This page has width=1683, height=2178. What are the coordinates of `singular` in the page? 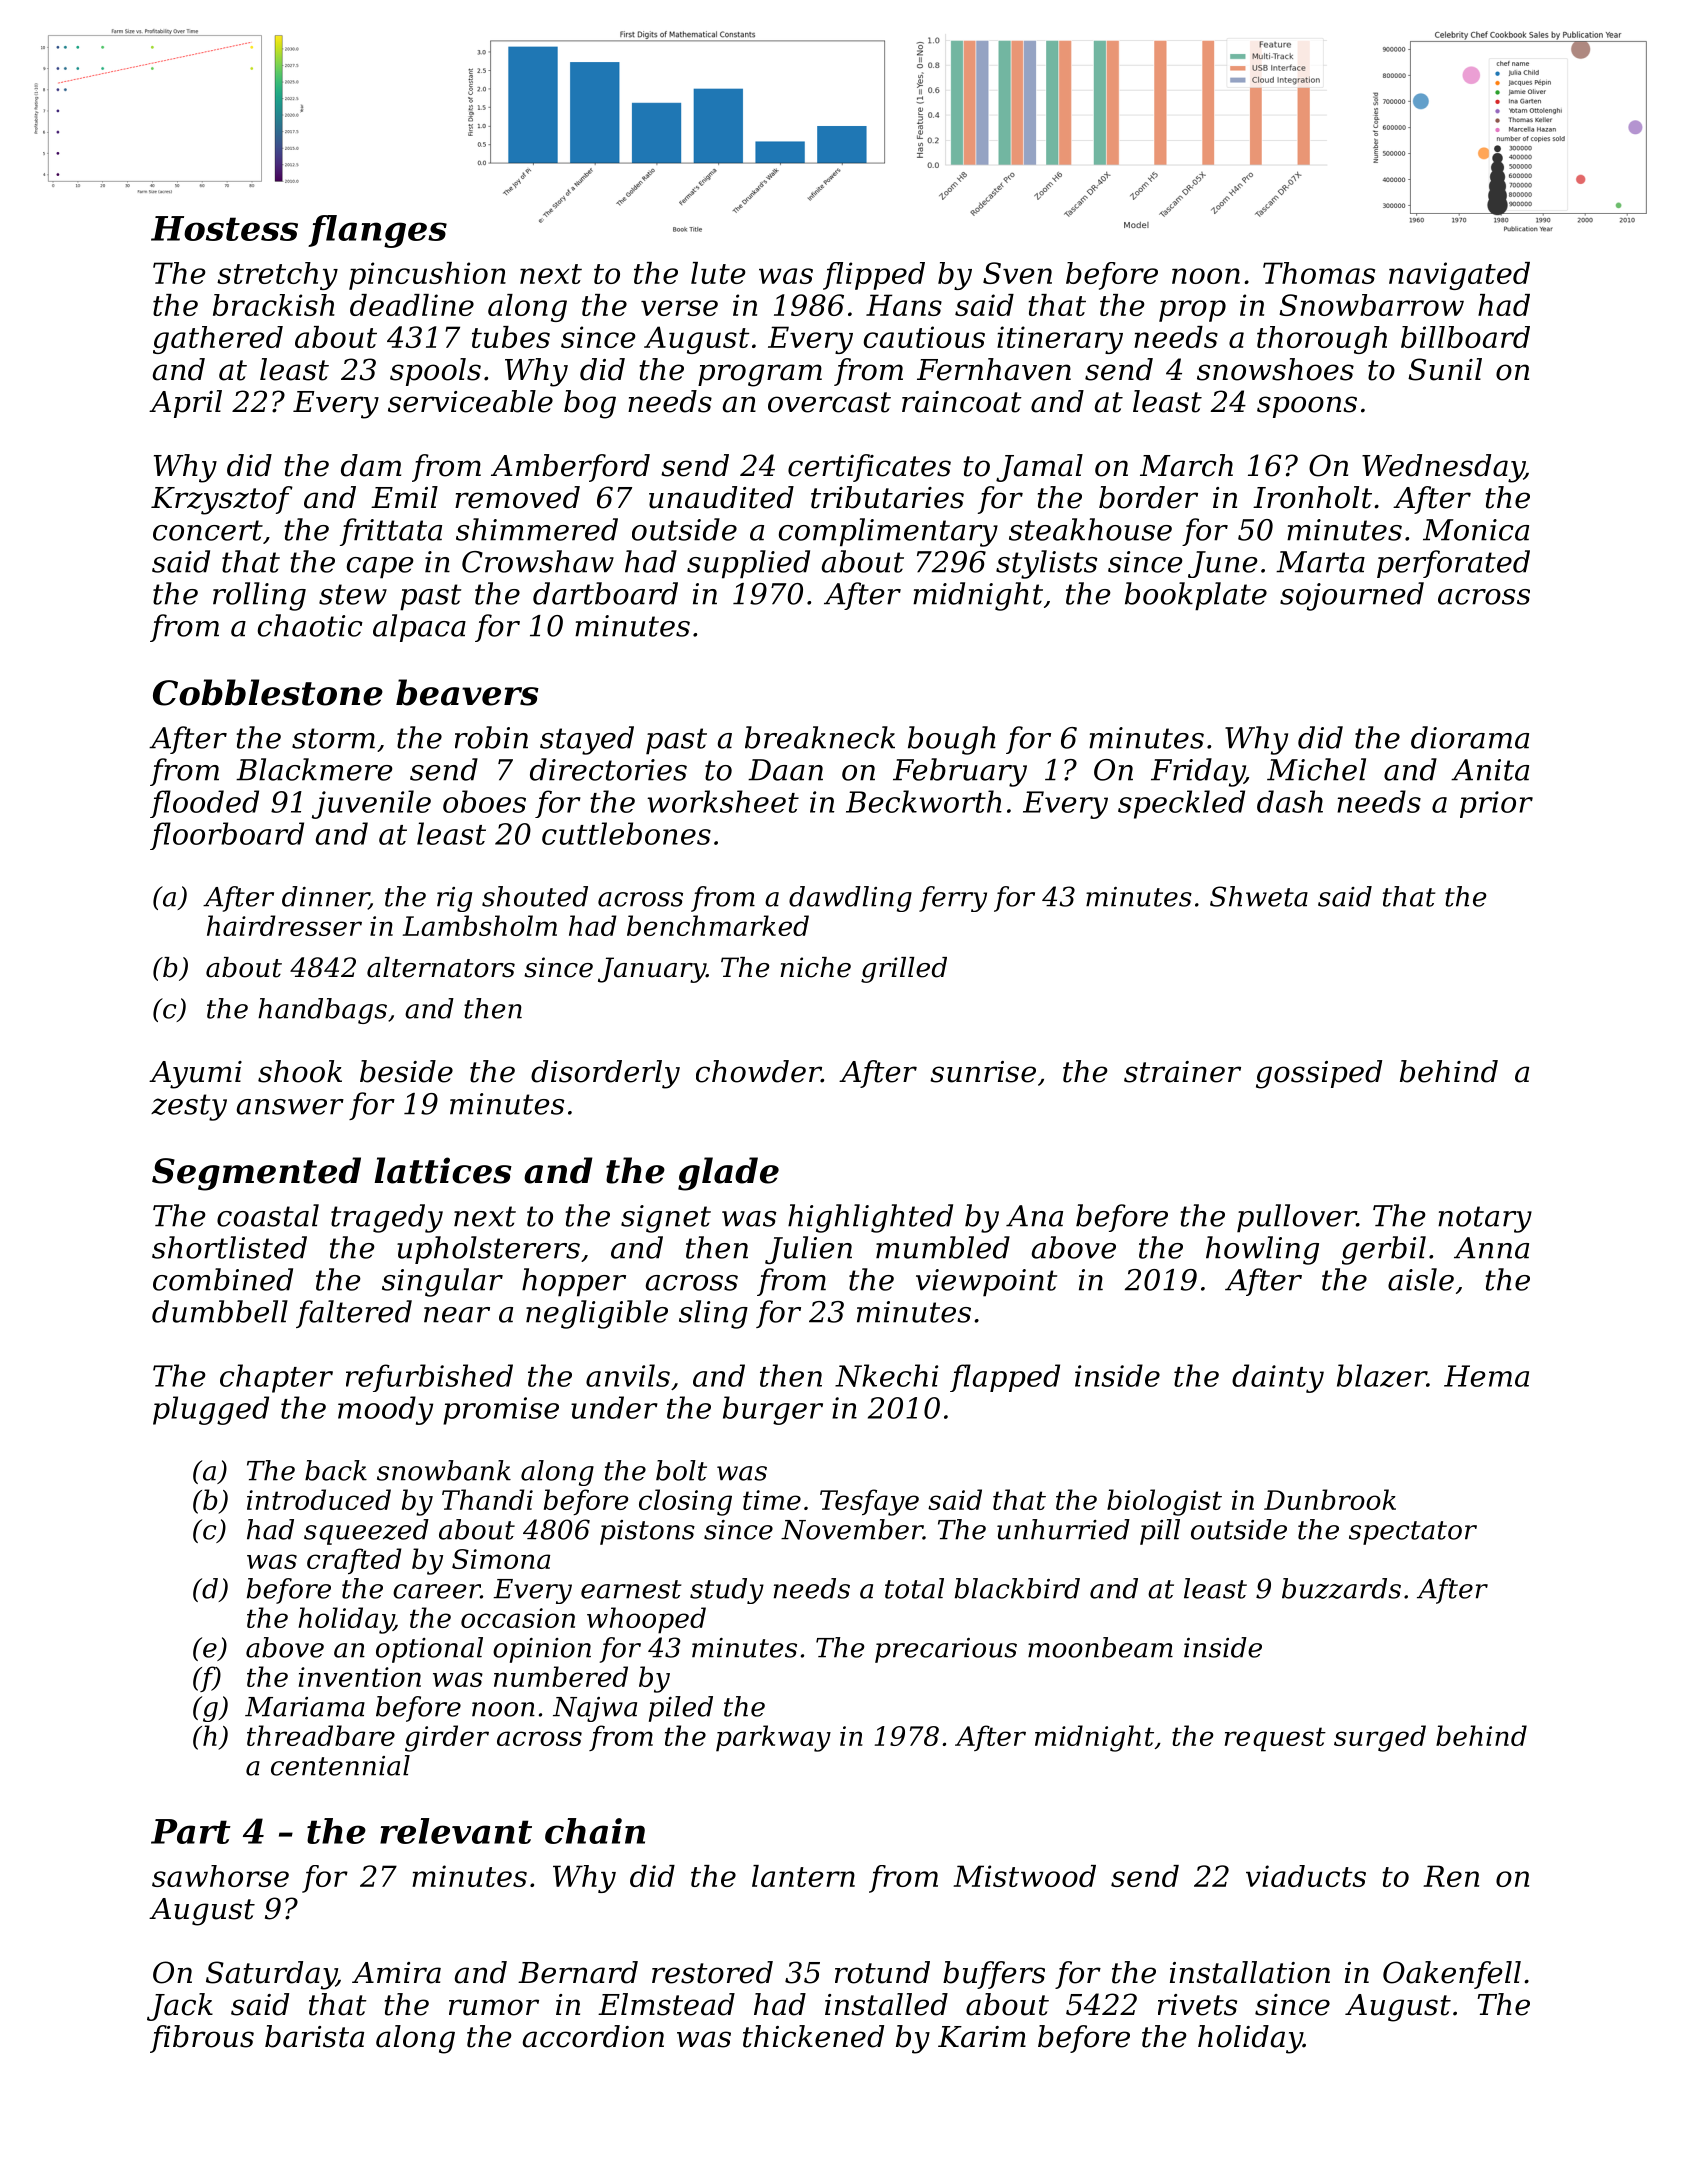 It's located at (442, 1282).
